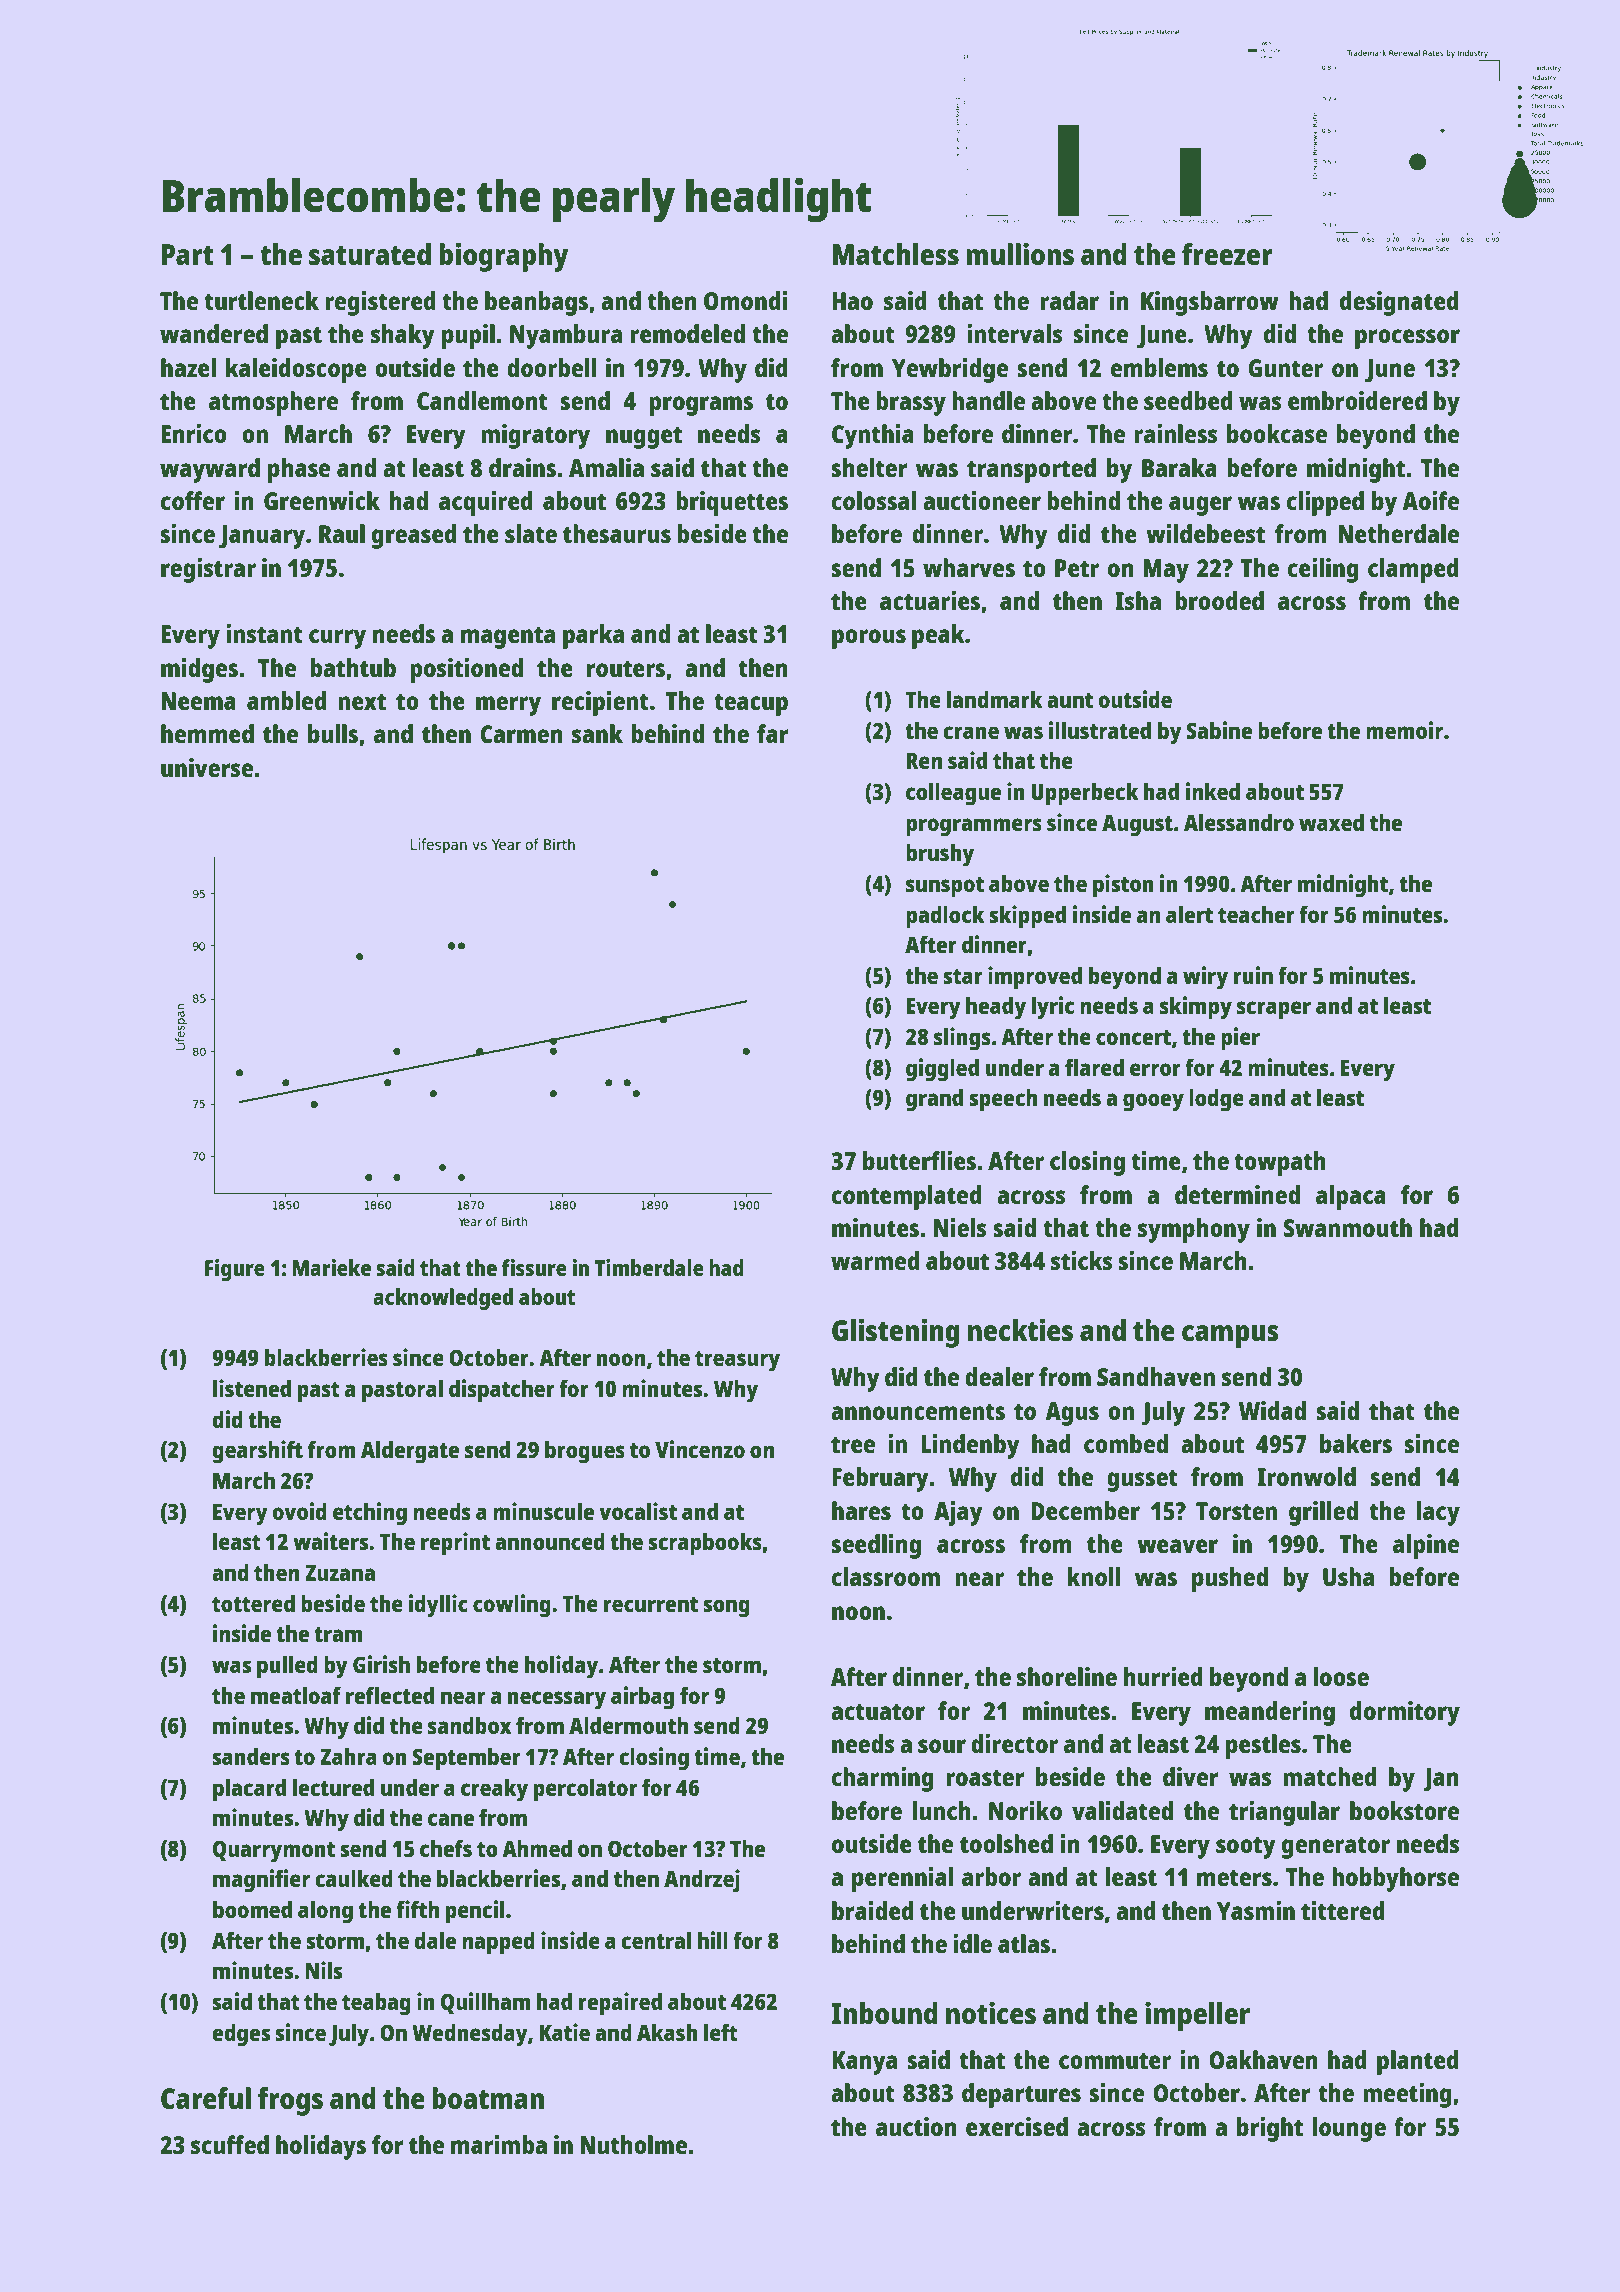 The width and height of the screenshot is (1620, 2292). What do you see at coordinates (499, 2144) in the screenshot?
I see `marimba` at bounding box center [499, 2144].
